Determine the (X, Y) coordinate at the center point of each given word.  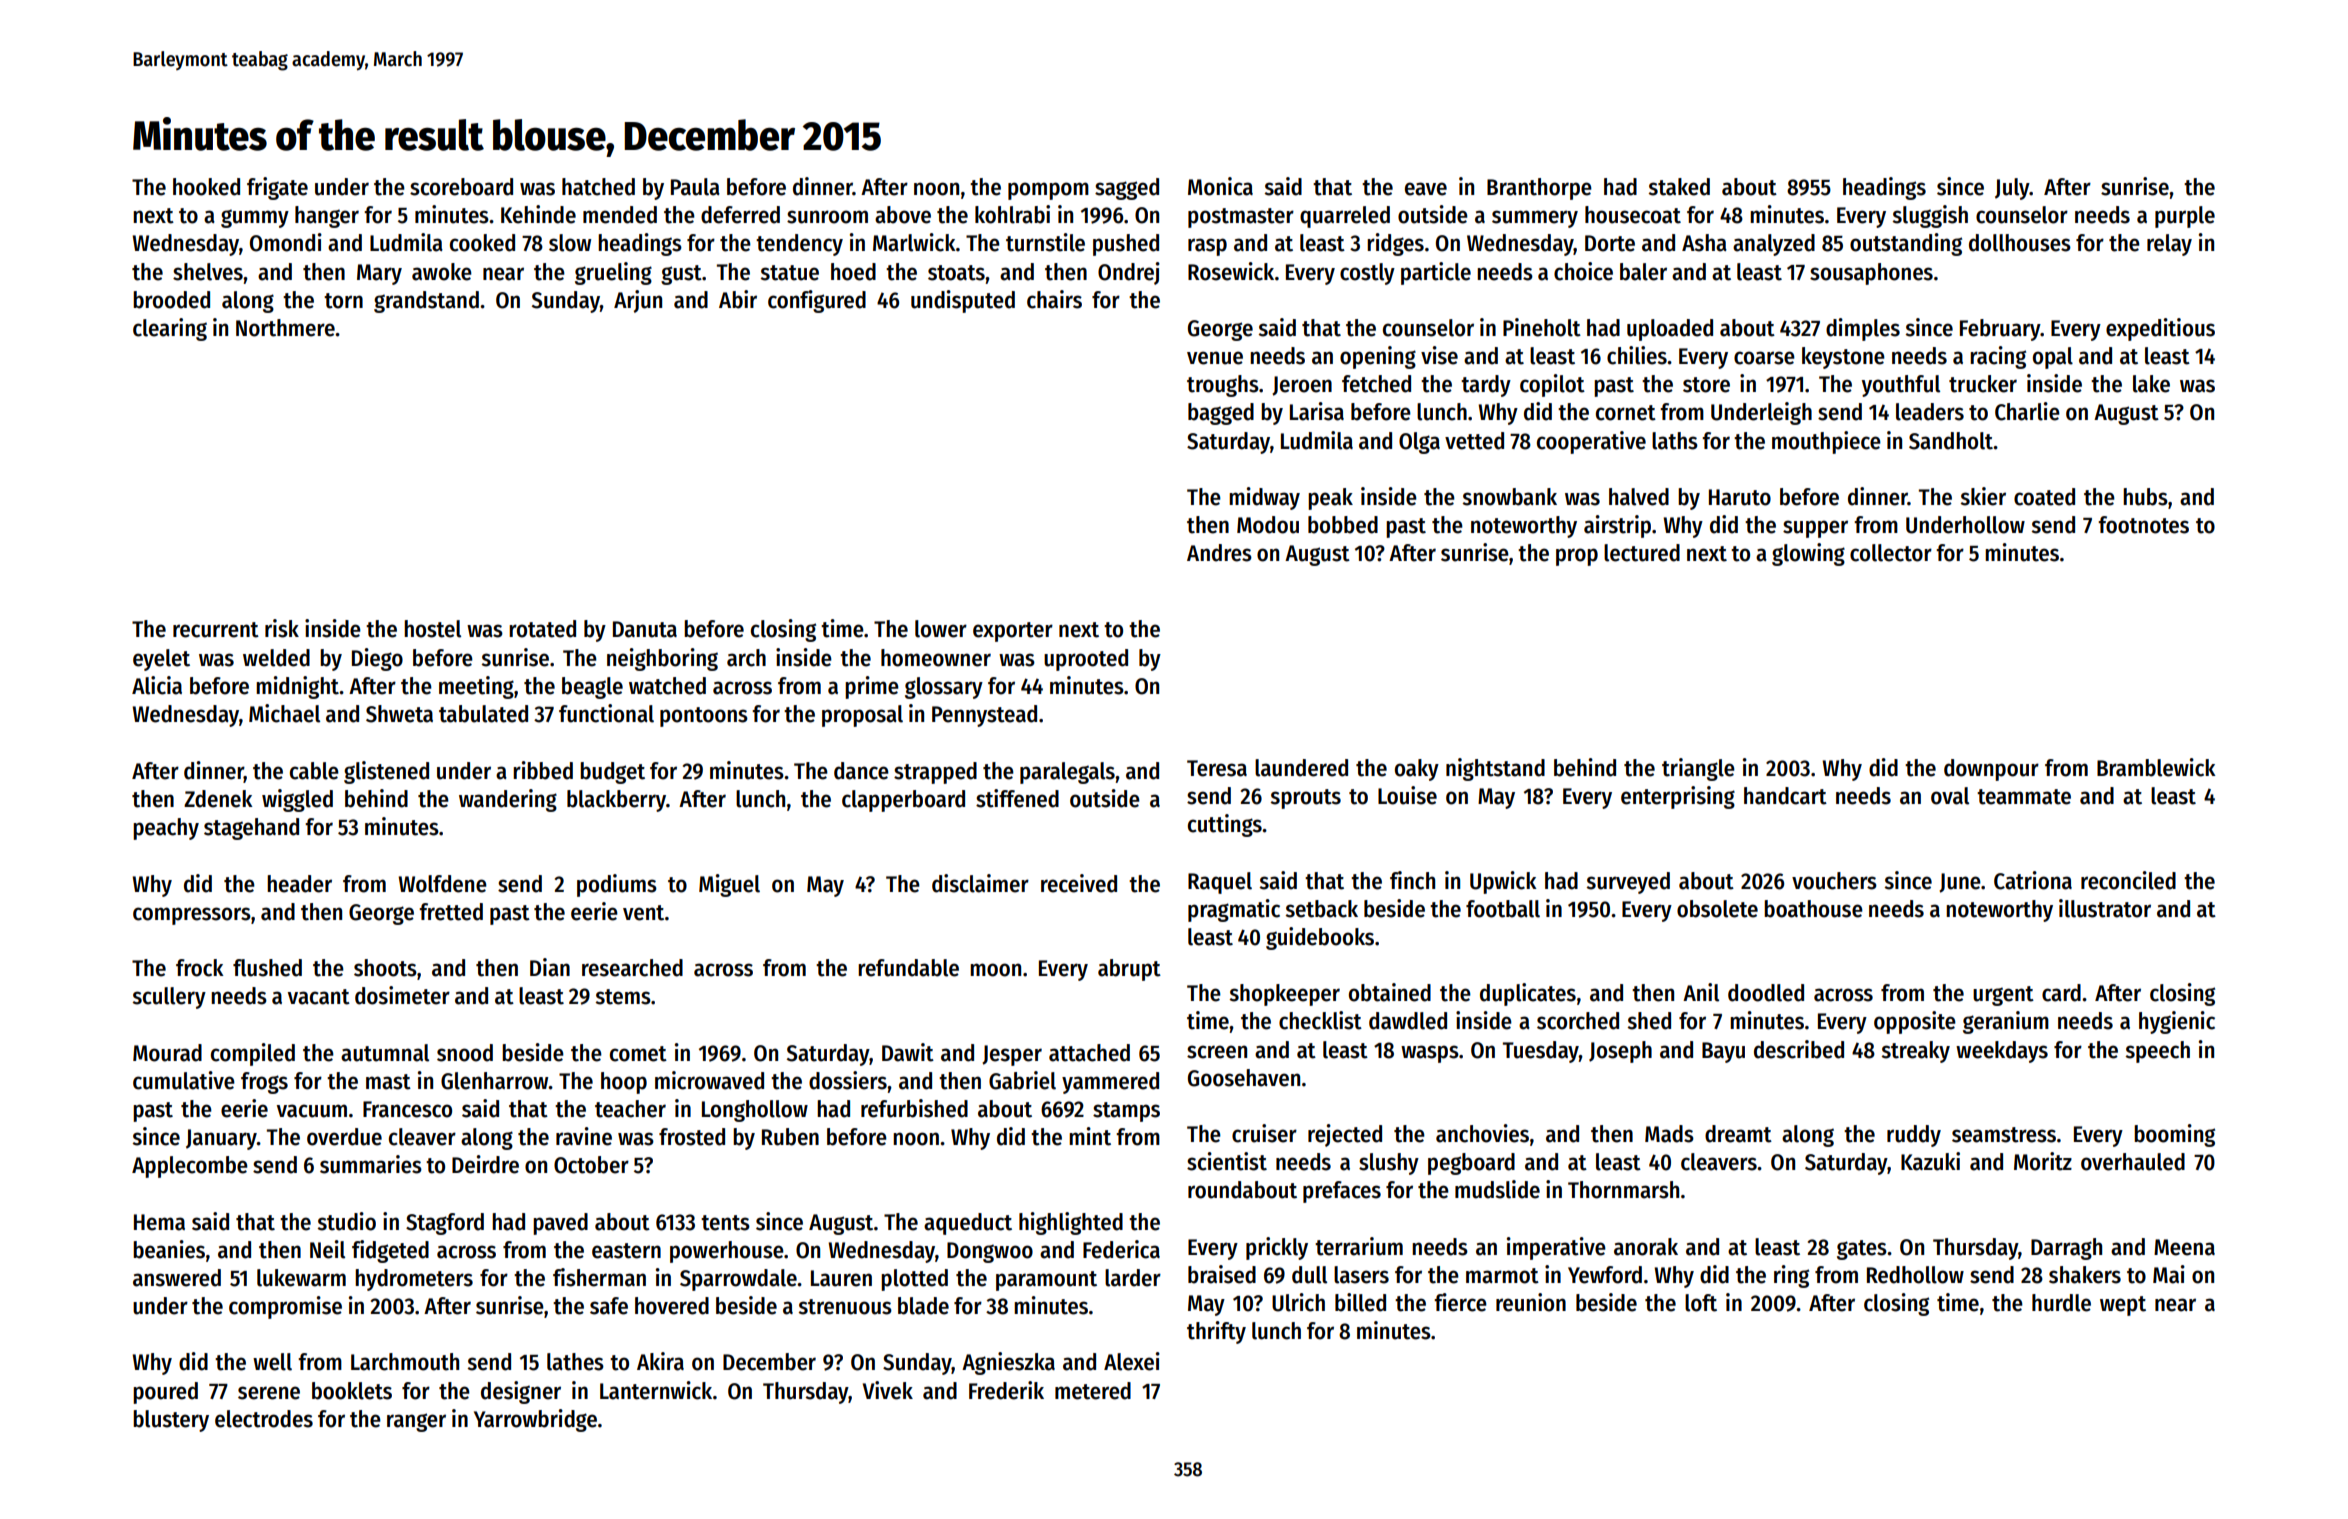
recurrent (216, 630)
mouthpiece (1826, 442)
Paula (695, 187)
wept (2123, 1306)
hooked (206, 187)
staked (1679, 187)
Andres (1219, 553)
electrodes (264, 1419)
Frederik (1006, 1390)
